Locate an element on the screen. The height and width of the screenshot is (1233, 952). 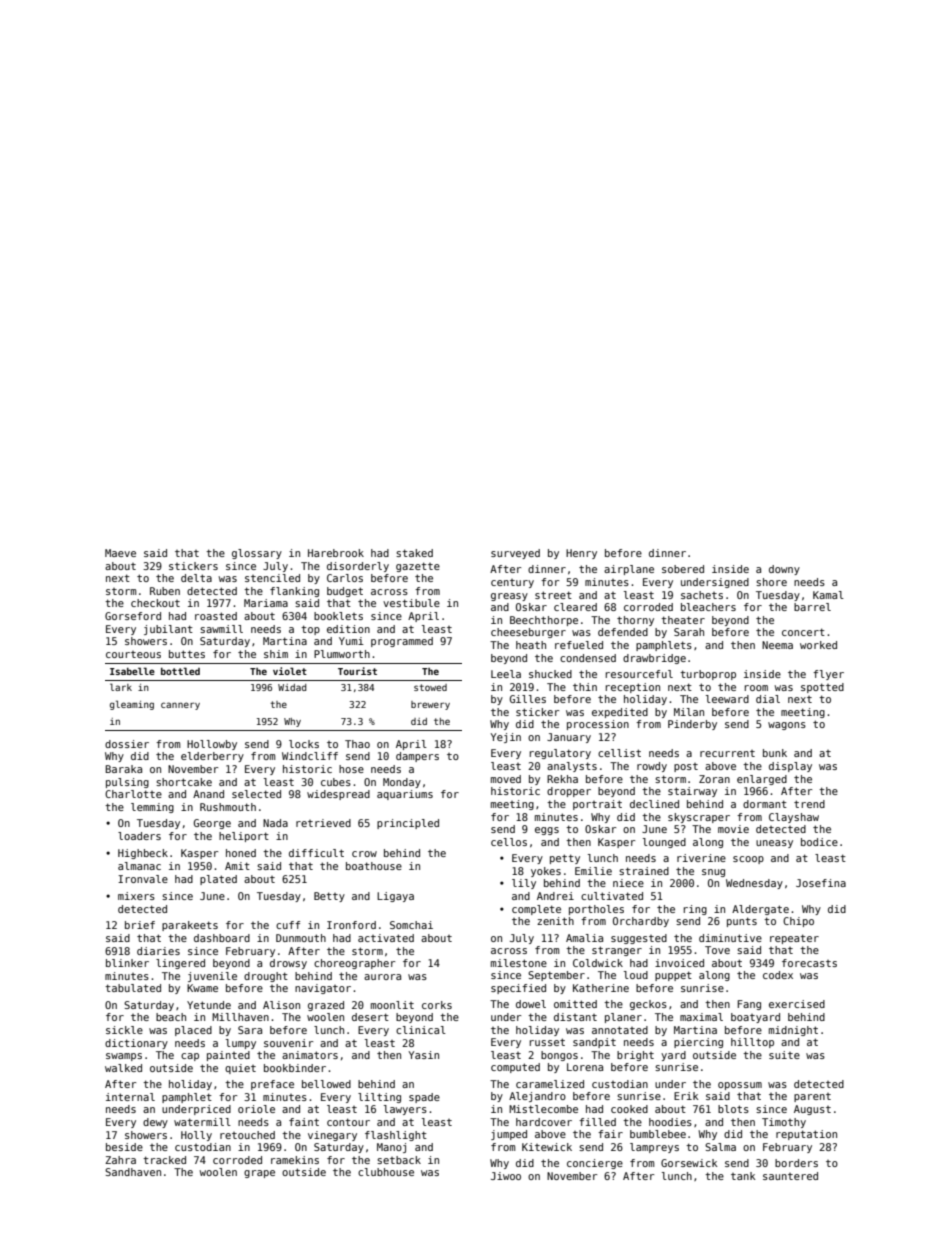
strained is located at coordinates (644, 871).
